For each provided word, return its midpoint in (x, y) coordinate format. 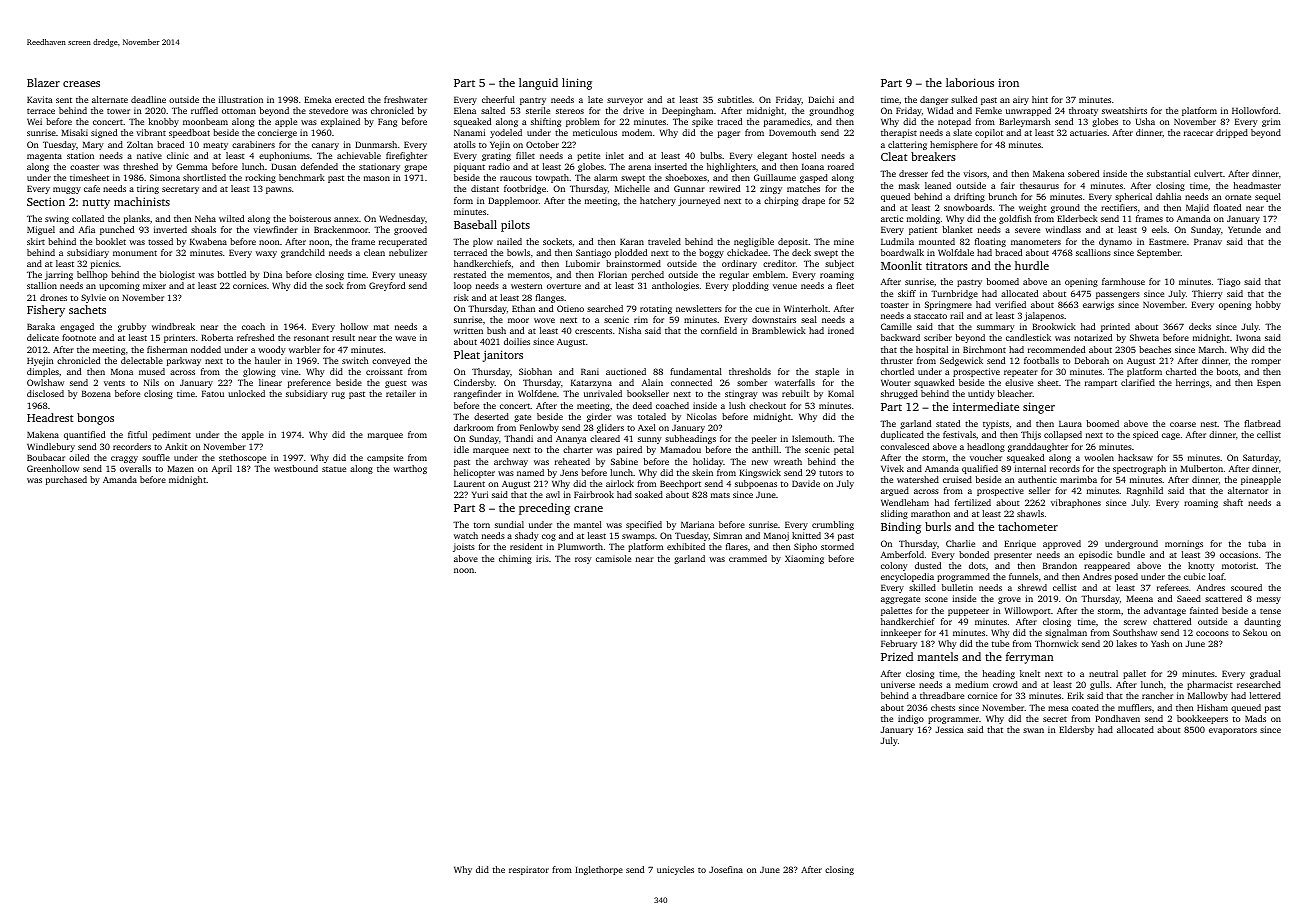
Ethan (523, 308)
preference (309, 383)
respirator (529, 870)
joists (464, 547)
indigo (911, 719)
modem (637, 132)
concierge (277, 133)
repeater (1021, 373)
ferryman (1030, 658)
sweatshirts (1124, 110)
